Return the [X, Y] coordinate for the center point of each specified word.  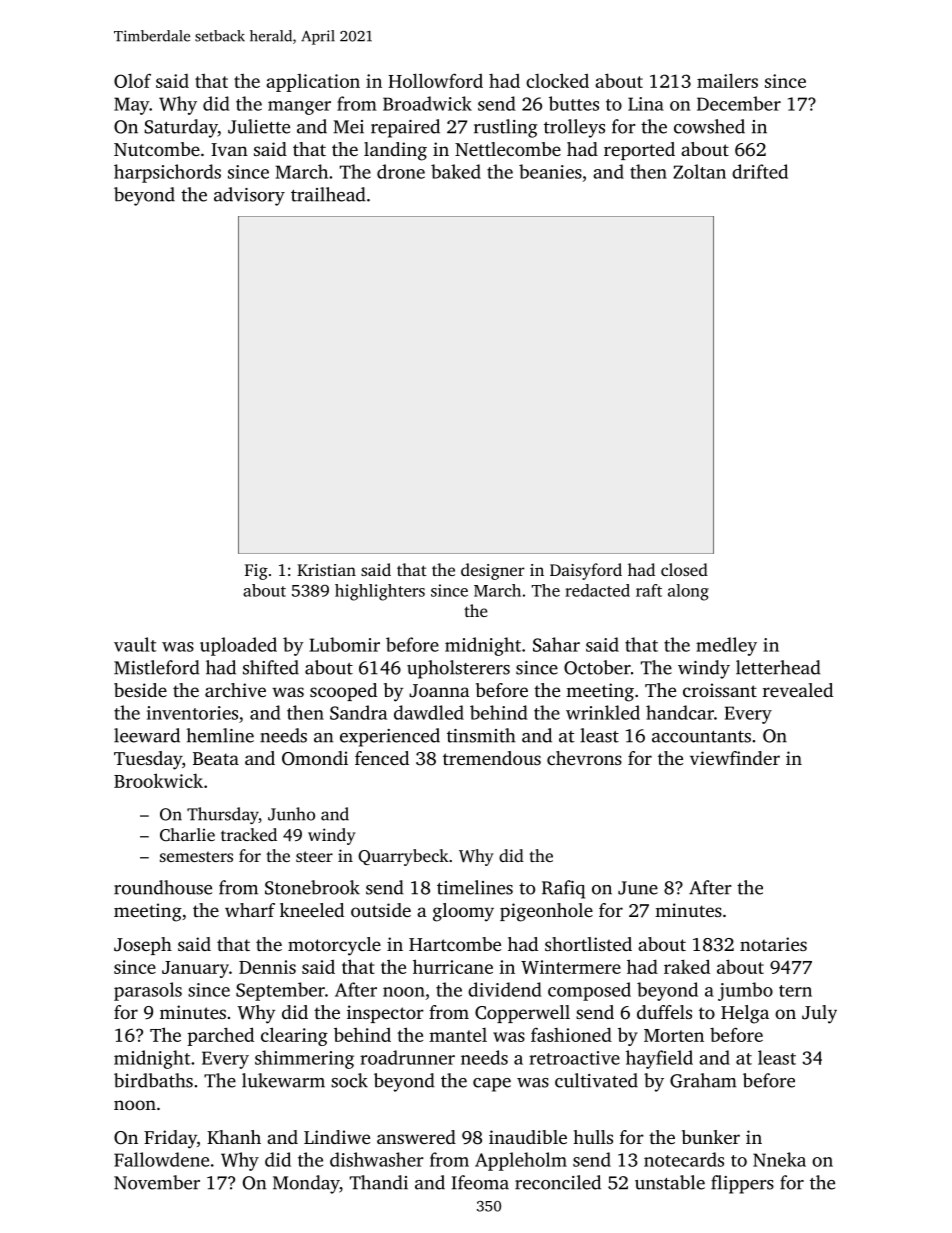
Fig [256, 572]
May [131, 106]
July [819, 1014]
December [739, 103]
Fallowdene [161, 1159]
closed [684, 569]
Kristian [326, 570]
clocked [557, 80]
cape [492, 1085]
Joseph [143, 946]
